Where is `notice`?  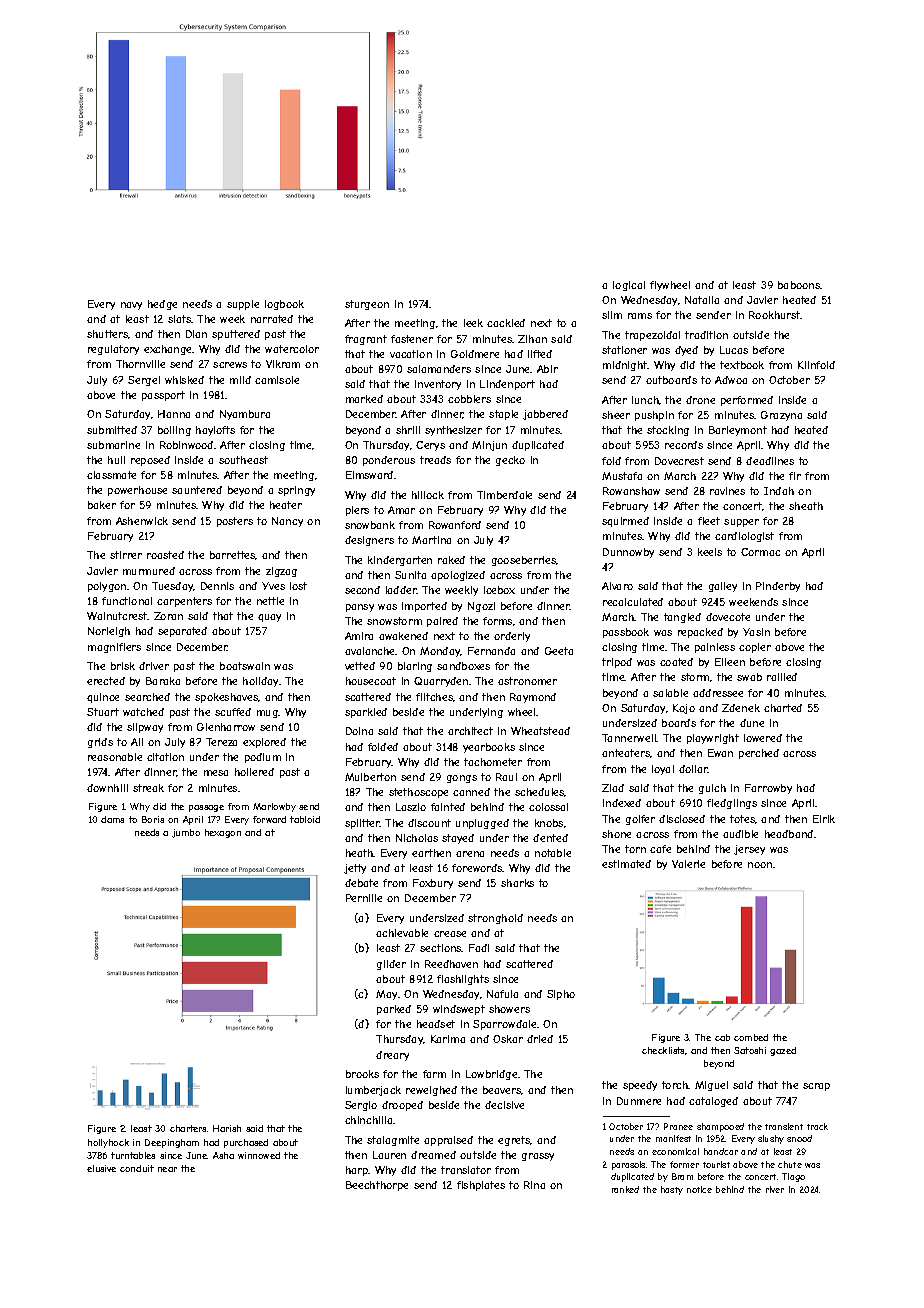 notice is located at coordinates (699, 1189).
